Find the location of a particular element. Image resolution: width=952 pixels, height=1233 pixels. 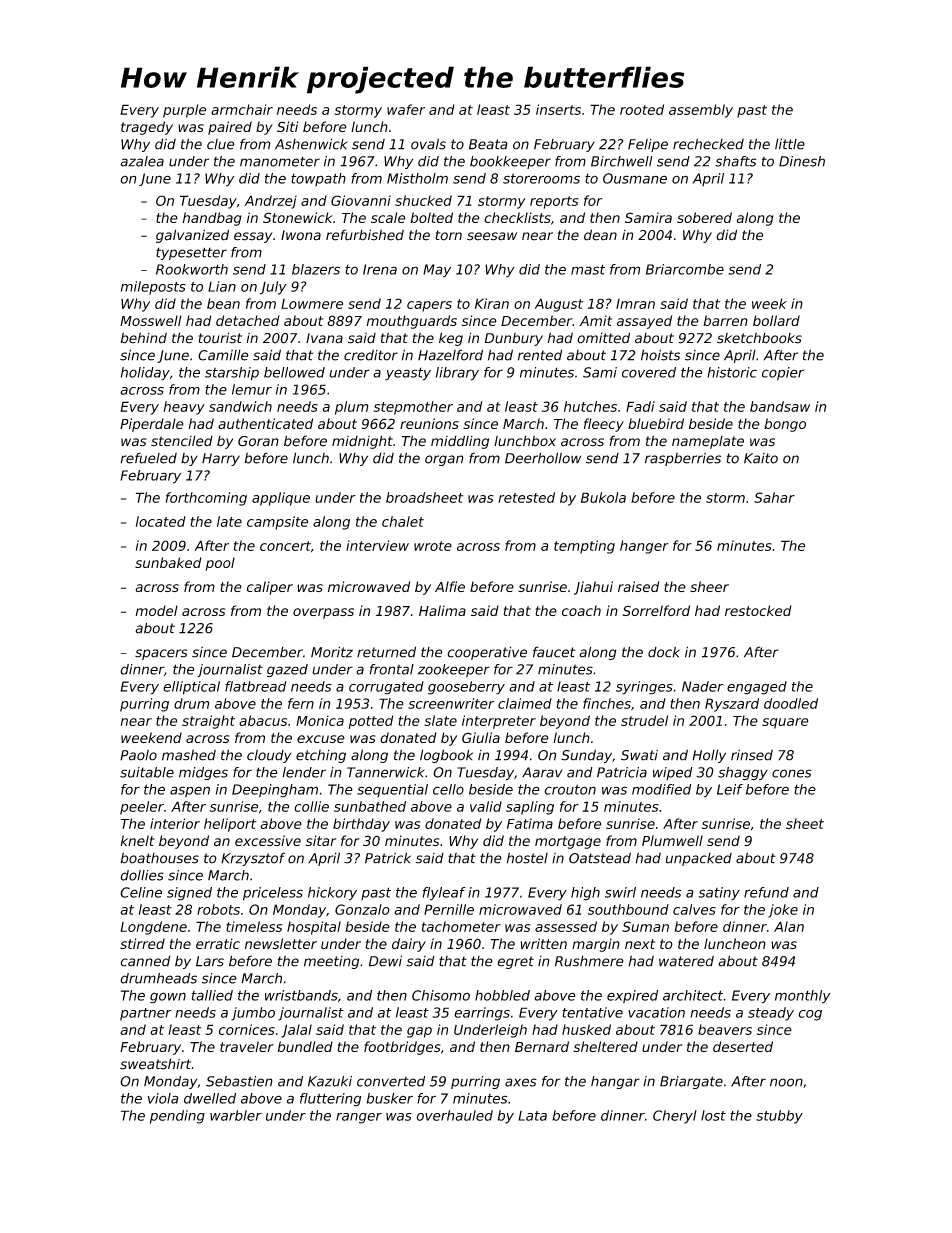

little is located at coordinates (790, 144).
